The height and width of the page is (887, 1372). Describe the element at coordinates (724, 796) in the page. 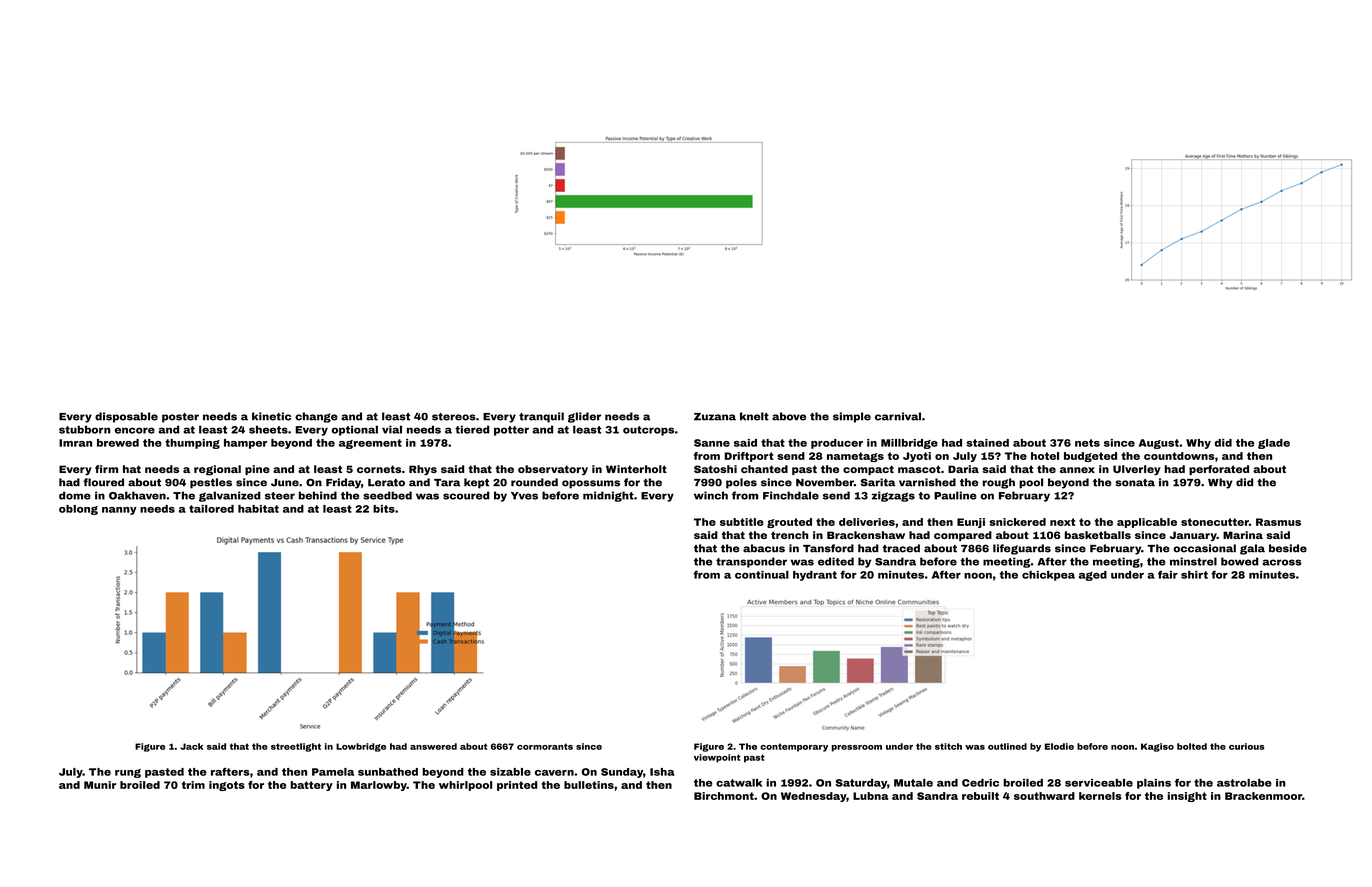

I see `Birchmont` at that location.
